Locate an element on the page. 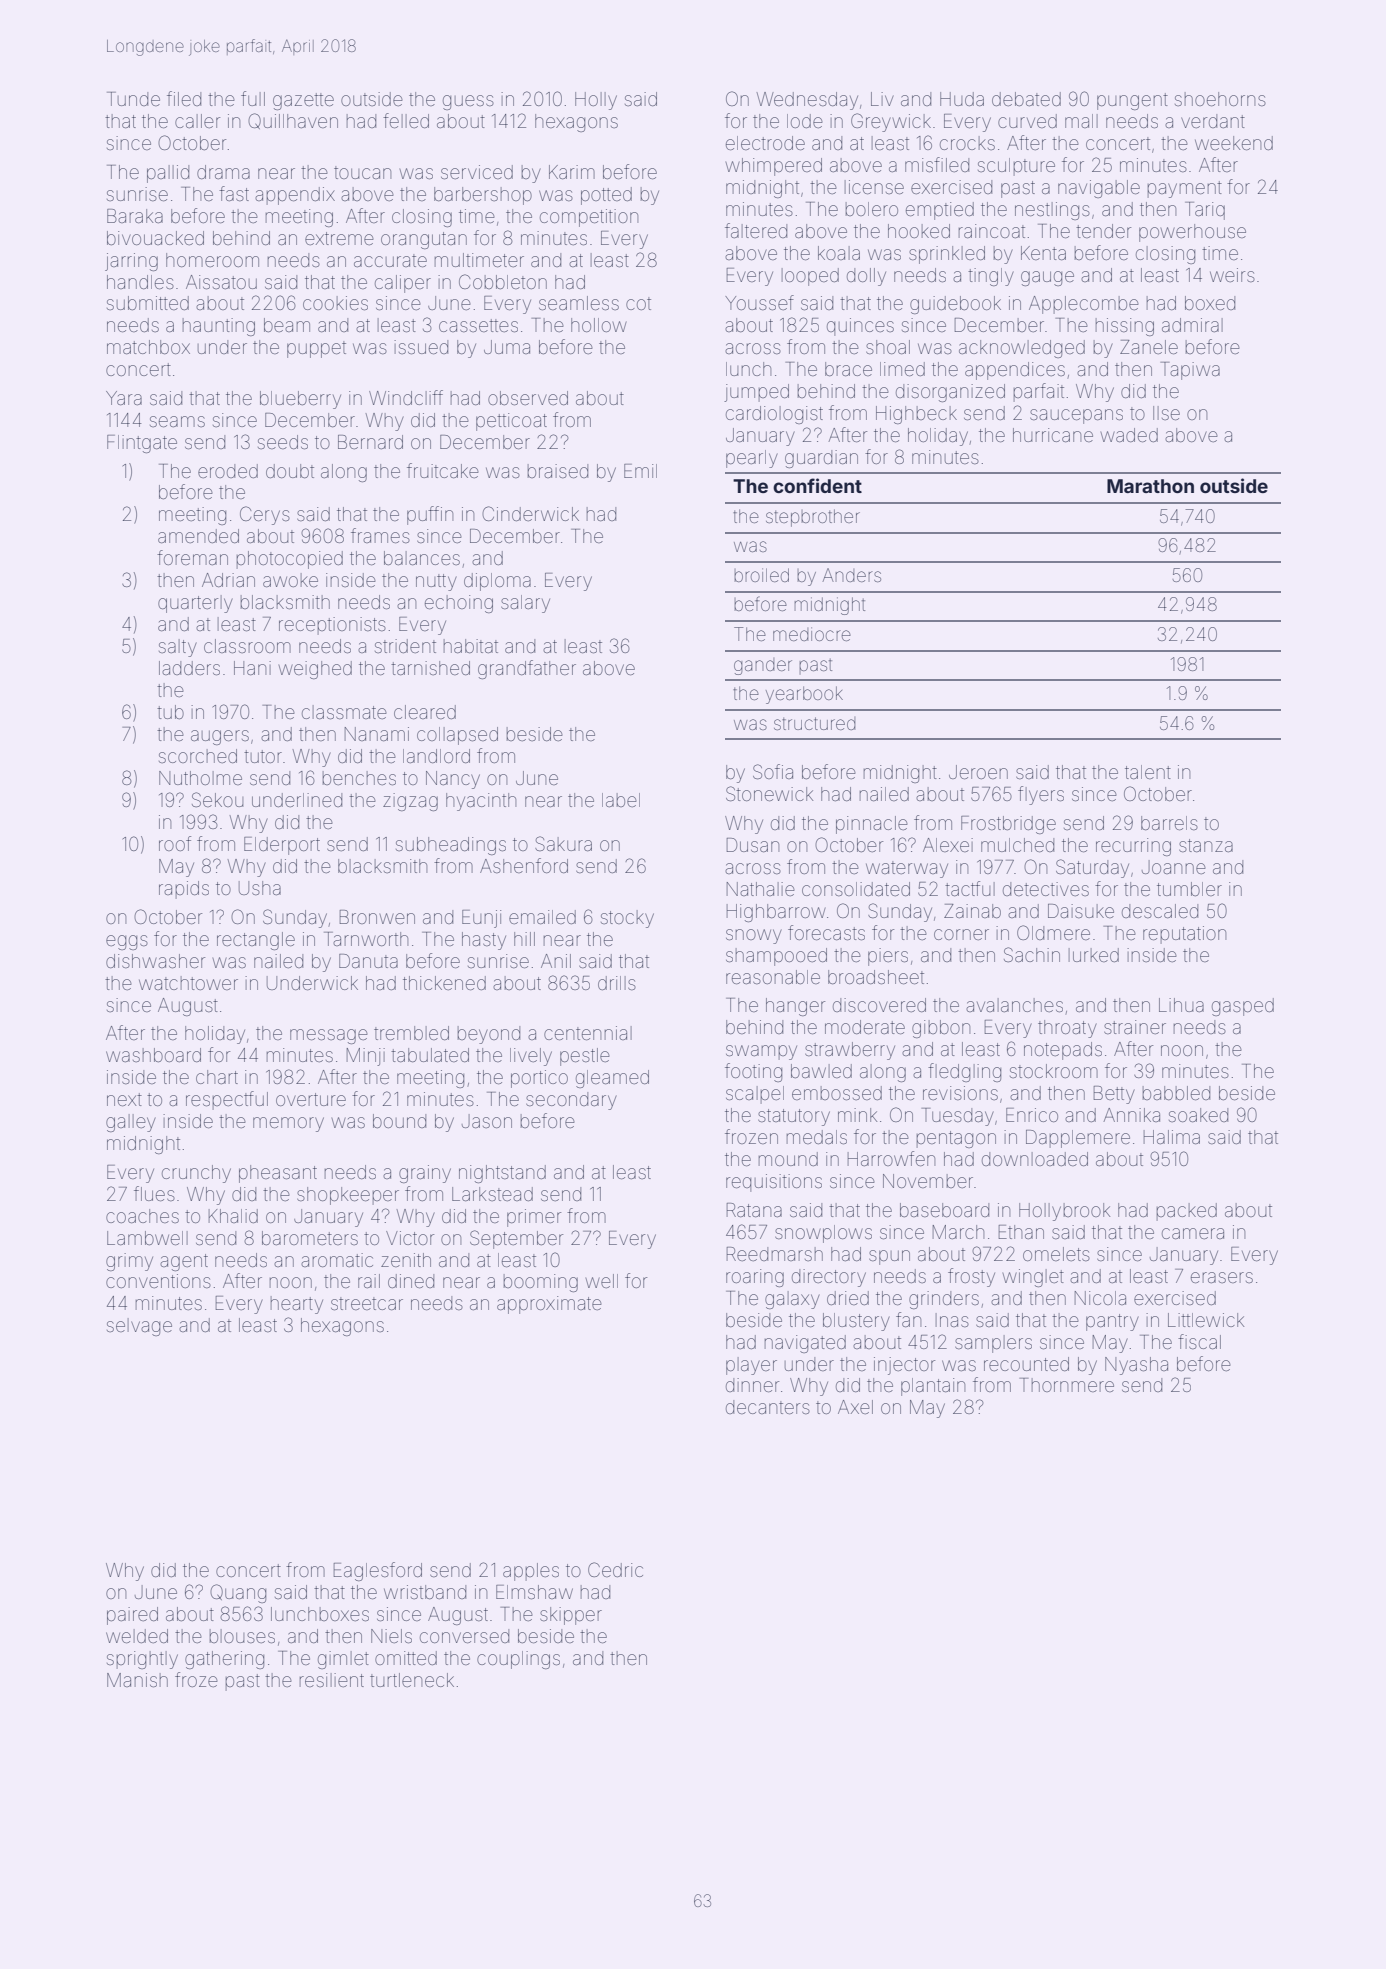 The image size is (1386, 1969). jarring is located at coordinates (131, 262).
